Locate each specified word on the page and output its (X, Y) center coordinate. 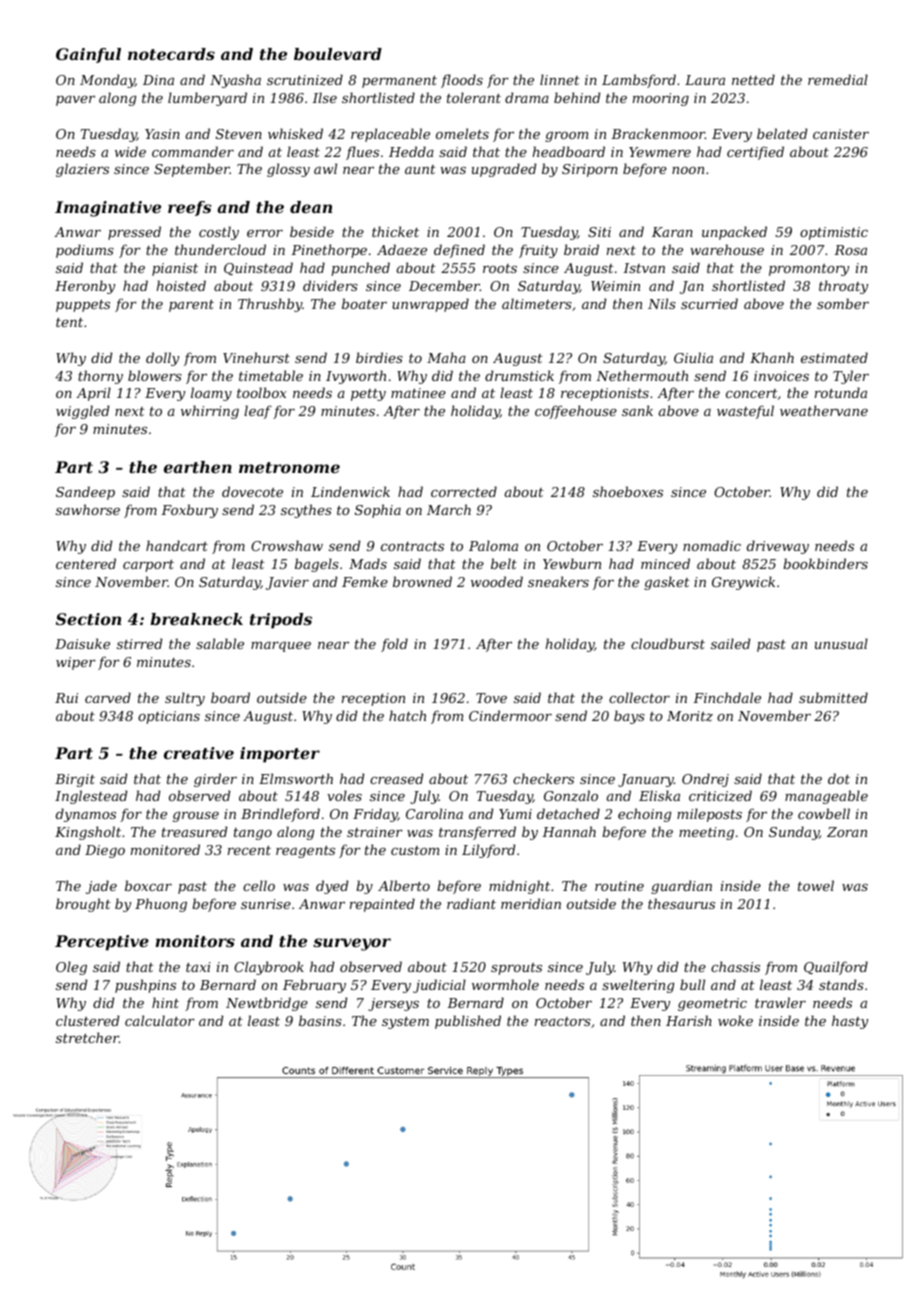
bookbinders (825, 563)
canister (841, 134)
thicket (395, 231)
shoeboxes (628, 491)
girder (215, 780)
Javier (287, 583)
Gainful (88, 55)
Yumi (515, 814)
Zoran (847, 832)
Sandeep (85, 493)
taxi (198, 967)
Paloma (493, 545)
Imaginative (108, 209)
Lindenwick (350, 491)
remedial (838, 79)
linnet (560, 79)
